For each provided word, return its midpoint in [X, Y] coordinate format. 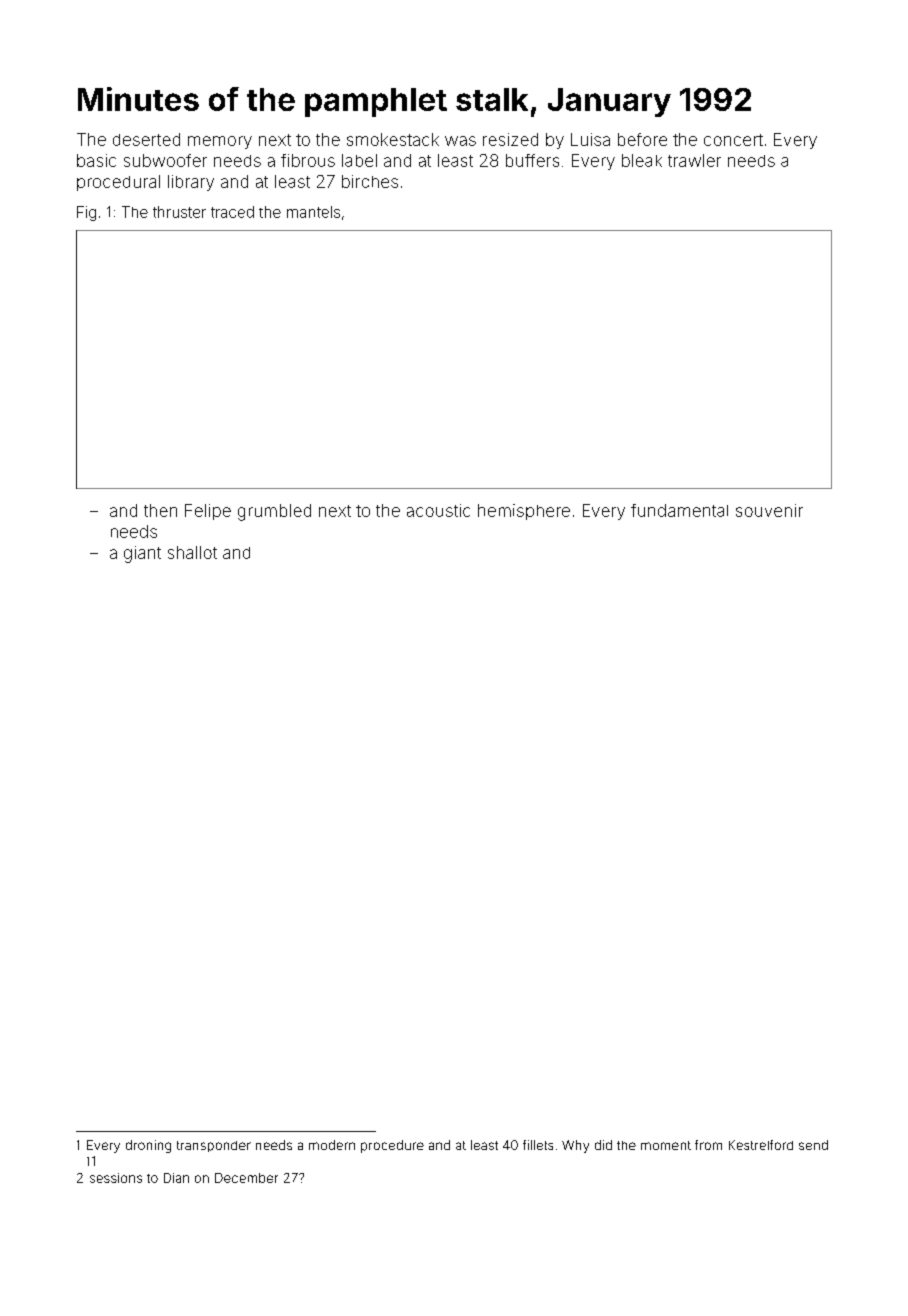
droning [148, 1146]
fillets [538, 1145]
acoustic [438, 510]
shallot [192, 552]
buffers [532, 160]
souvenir [769, 510]
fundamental [679, 510]
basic [96, 160]
